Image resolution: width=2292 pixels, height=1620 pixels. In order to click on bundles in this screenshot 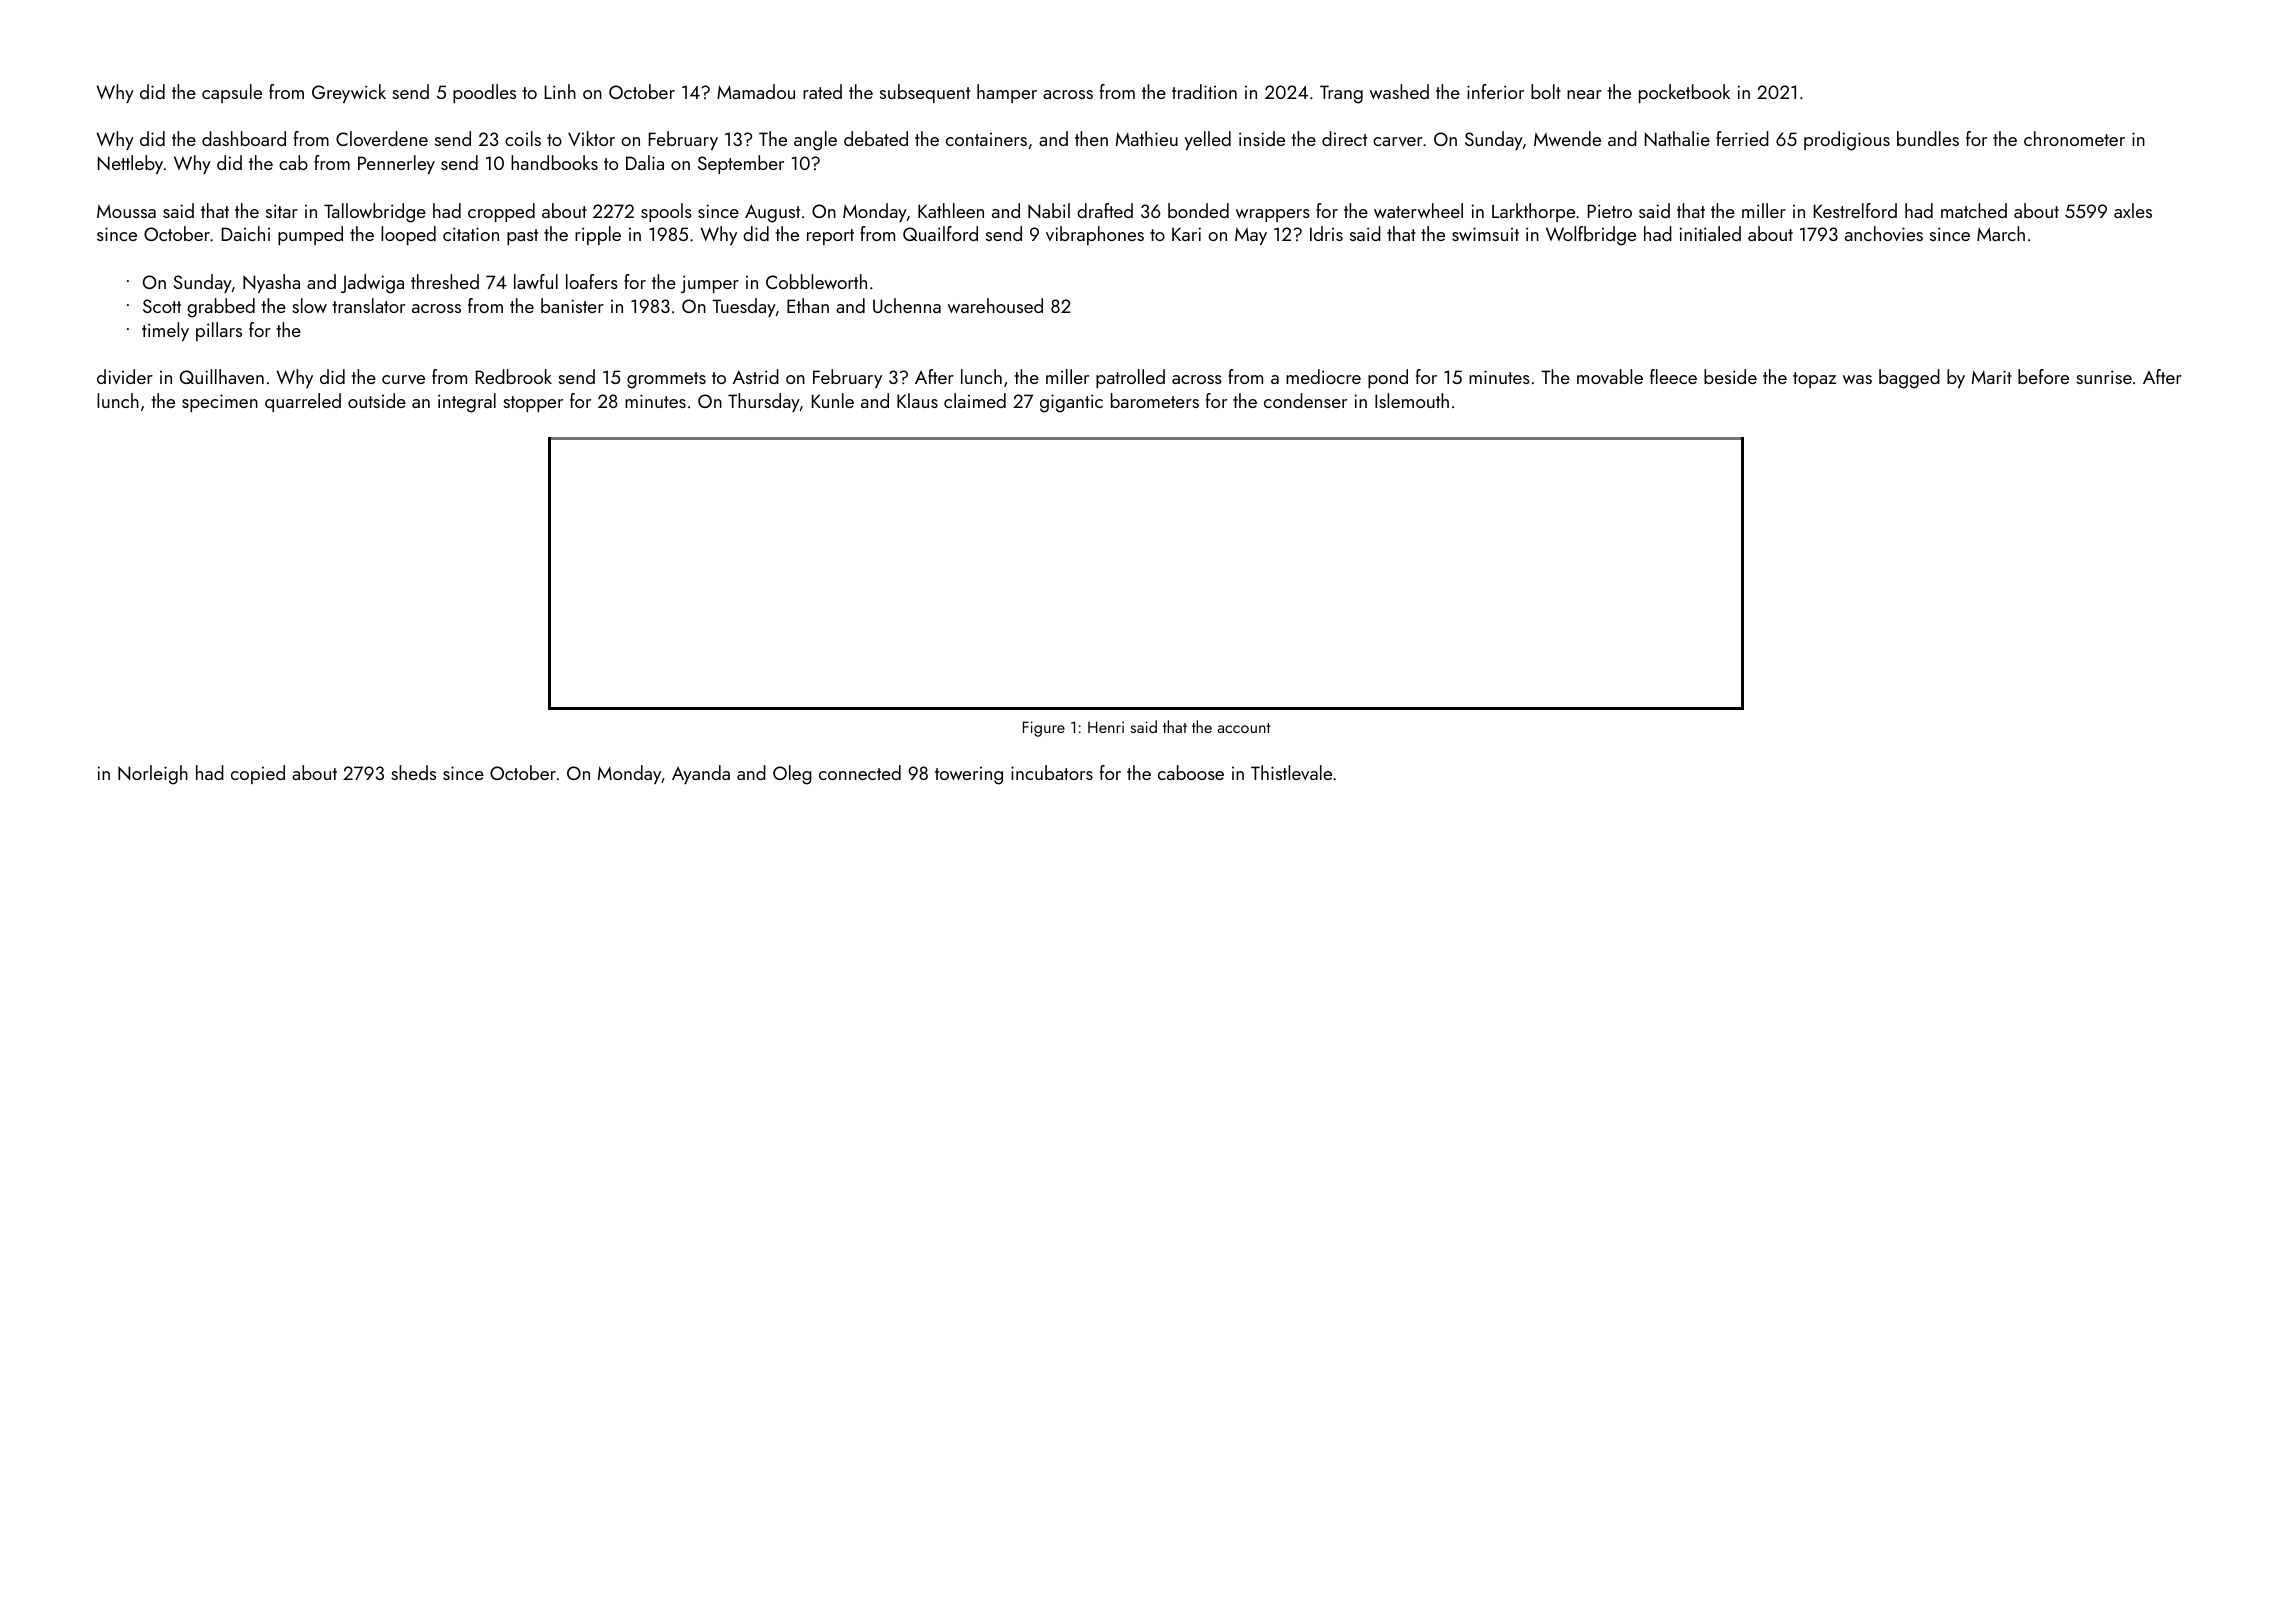, I will do `click(1928, 138)`.
